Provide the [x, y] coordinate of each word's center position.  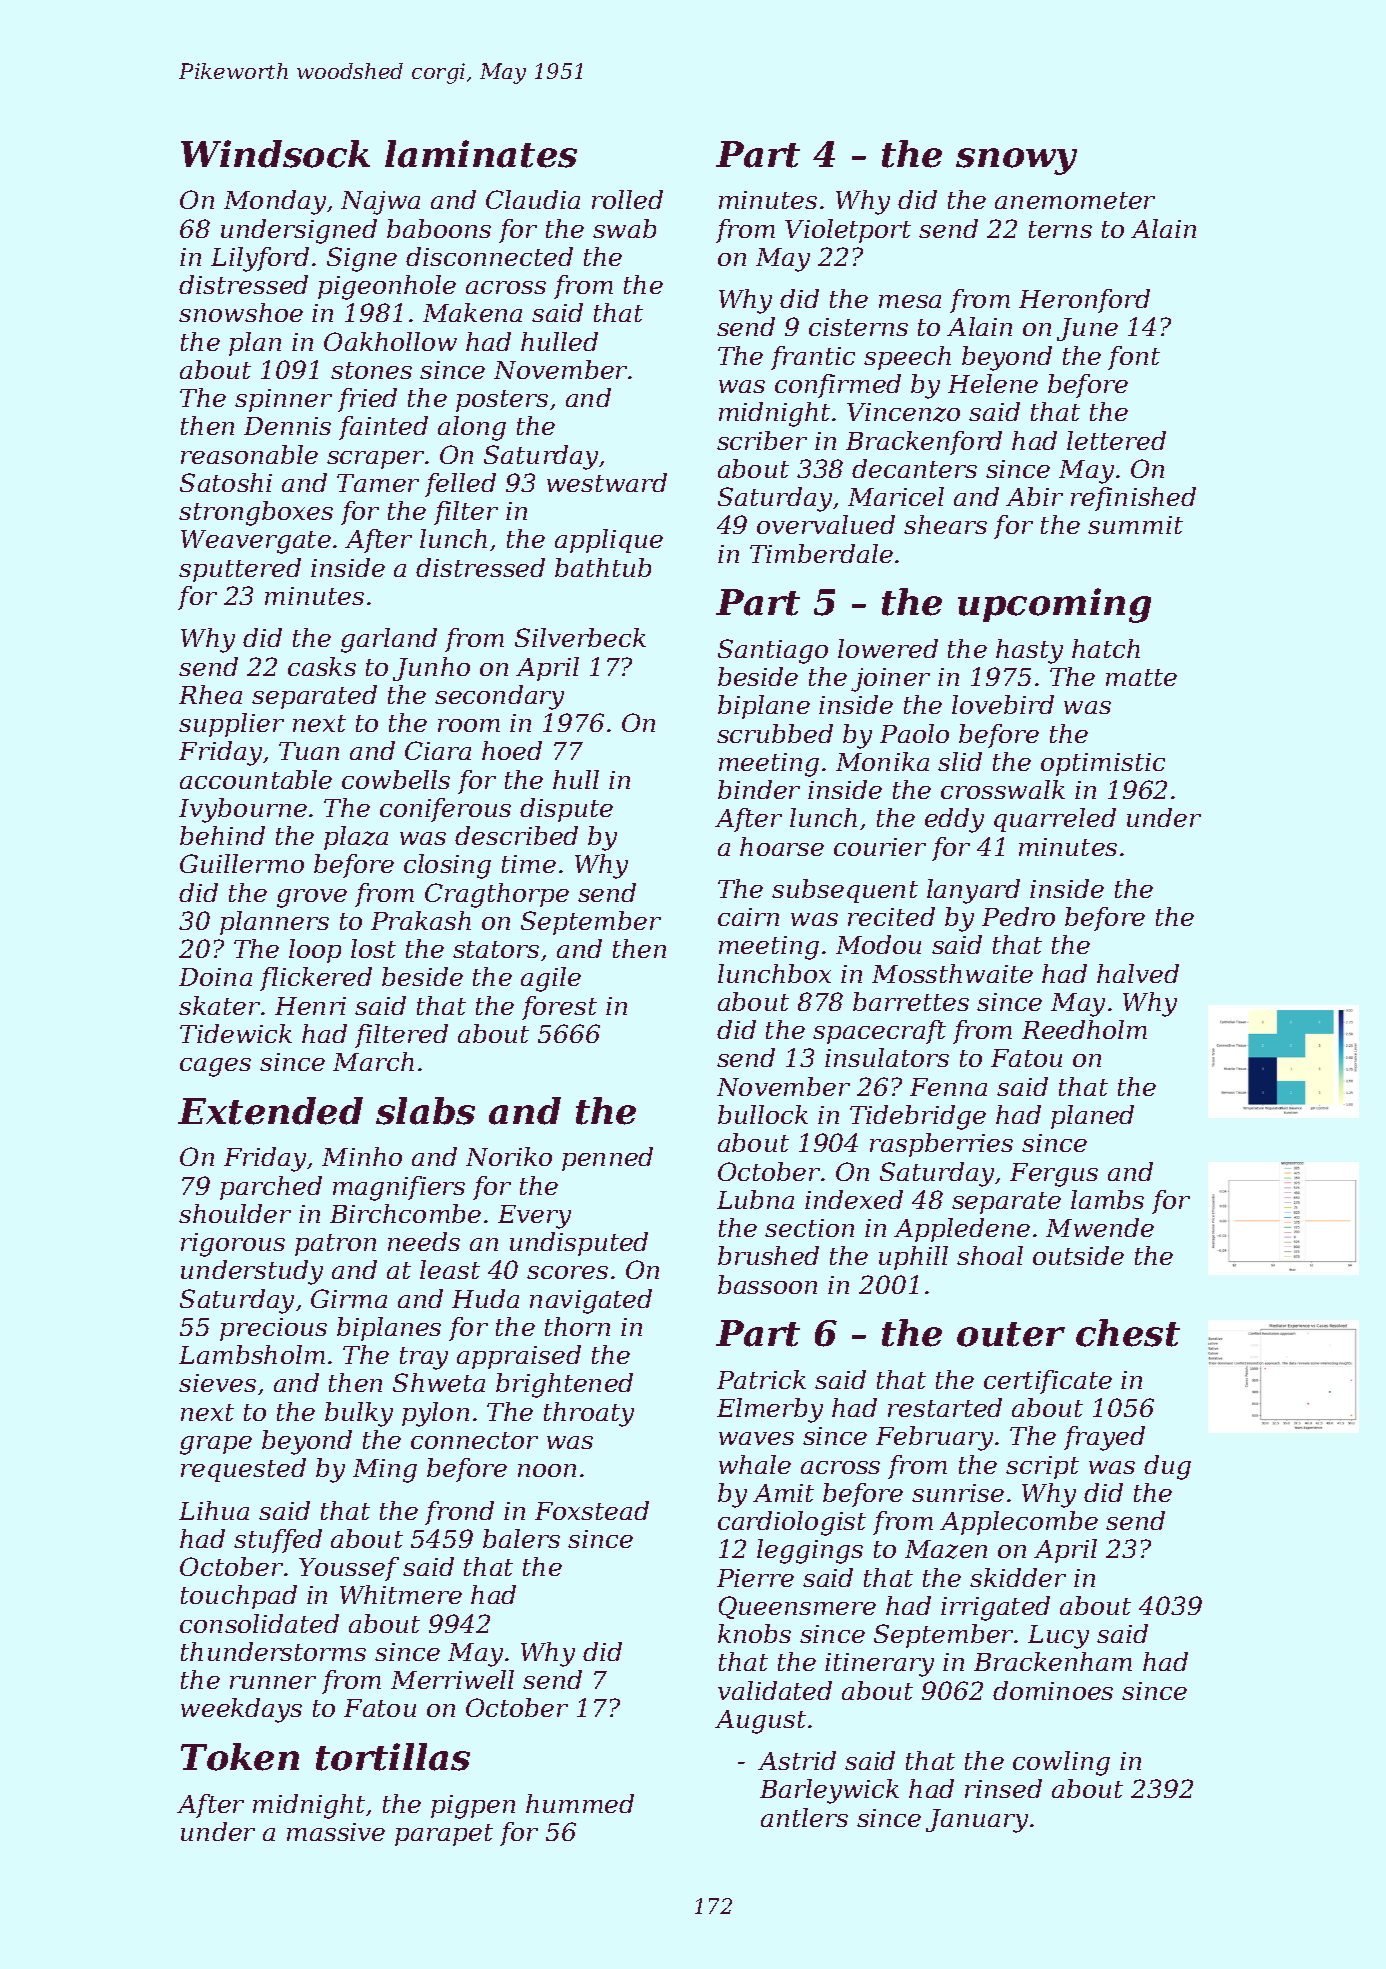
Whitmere [401, 1594]
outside [1078, 1255]
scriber [762, 440]
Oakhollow [390, 341]
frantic [813, 358]
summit [1135, 525]
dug [1167, 1467]
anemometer [1075, 200]
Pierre [755, 1578]
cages [215, 1067]
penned [607, 1159]
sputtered [240, 570]
